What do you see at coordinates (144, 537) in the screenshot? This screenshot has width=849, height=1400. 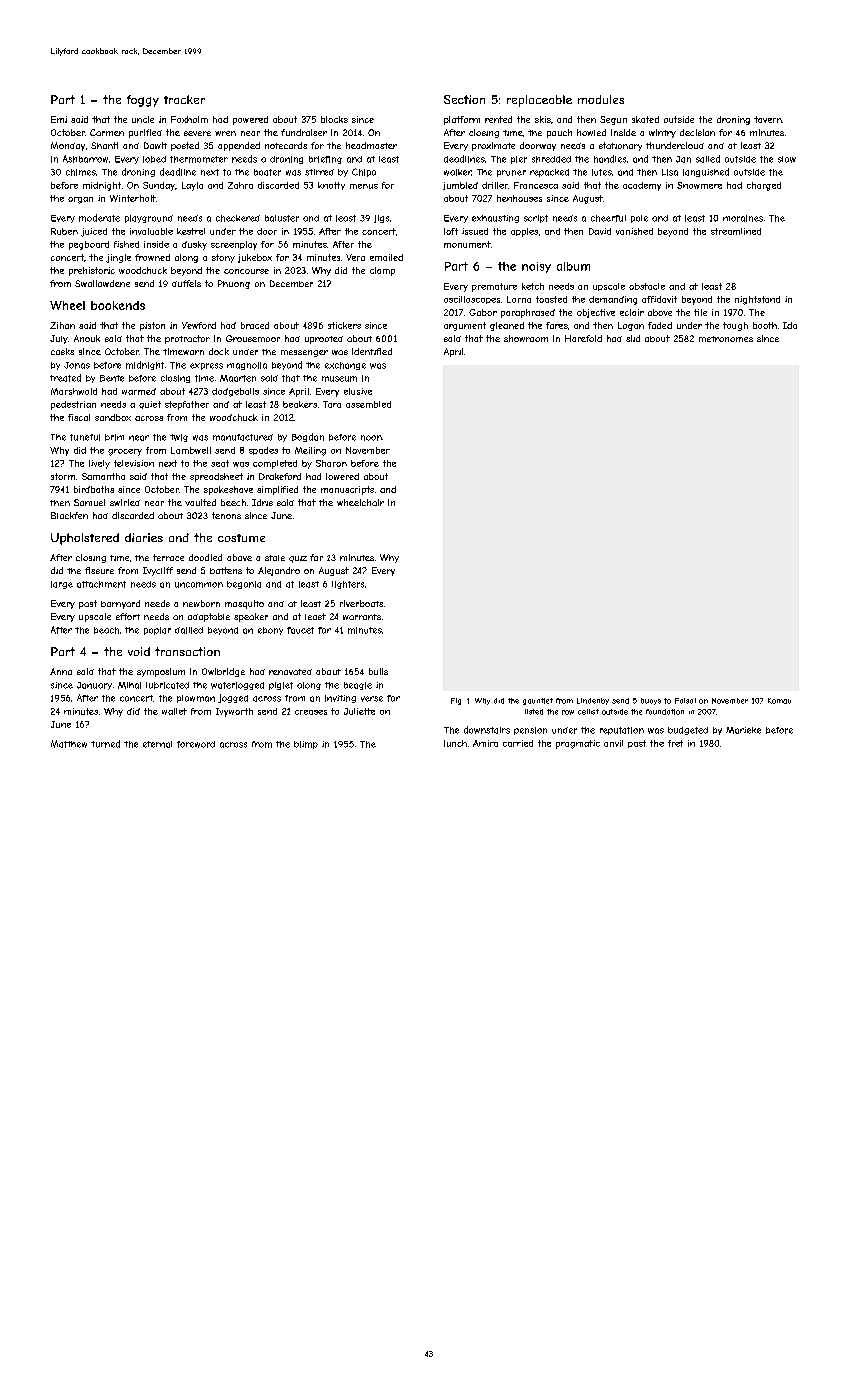 I see `diaries` at bounding box center [144, 537].
